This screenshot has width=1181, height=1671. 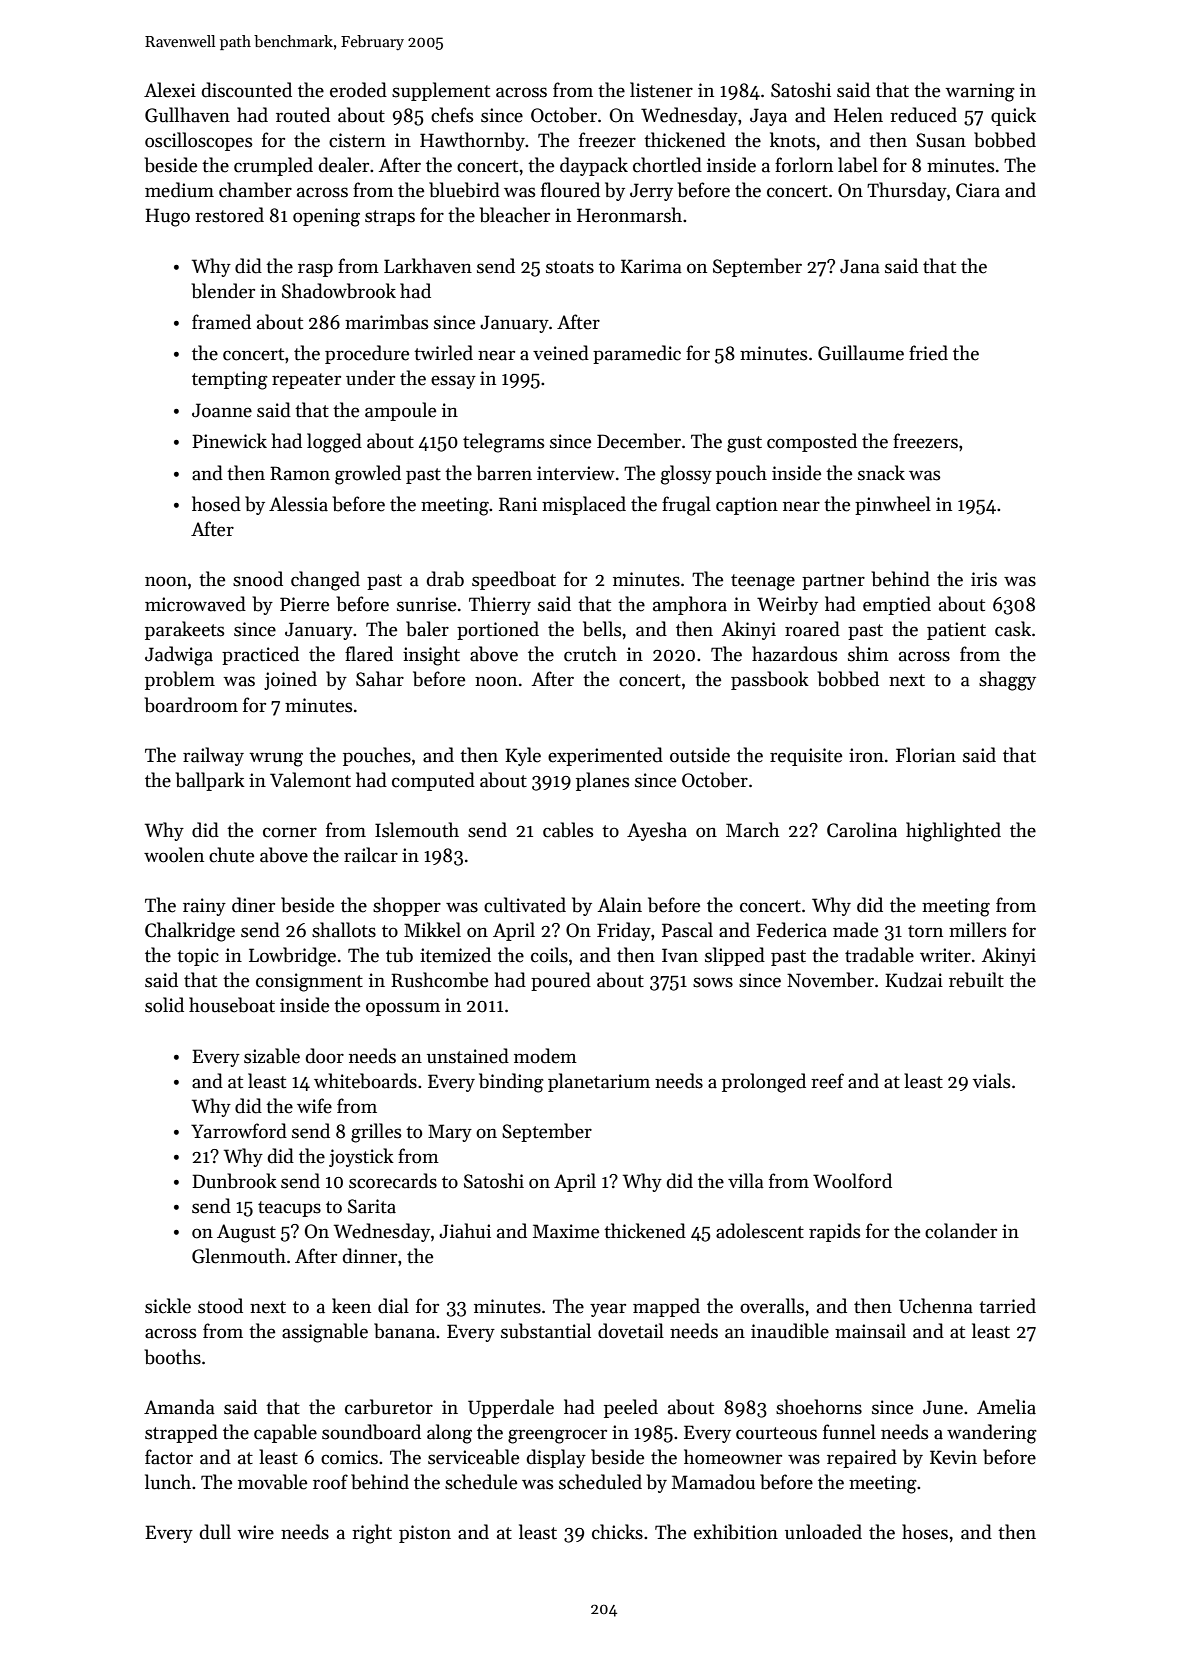 What do you see at coordinates (253, 905) in the screenshot?
I see `diner` at bounding box center [253, 905].
